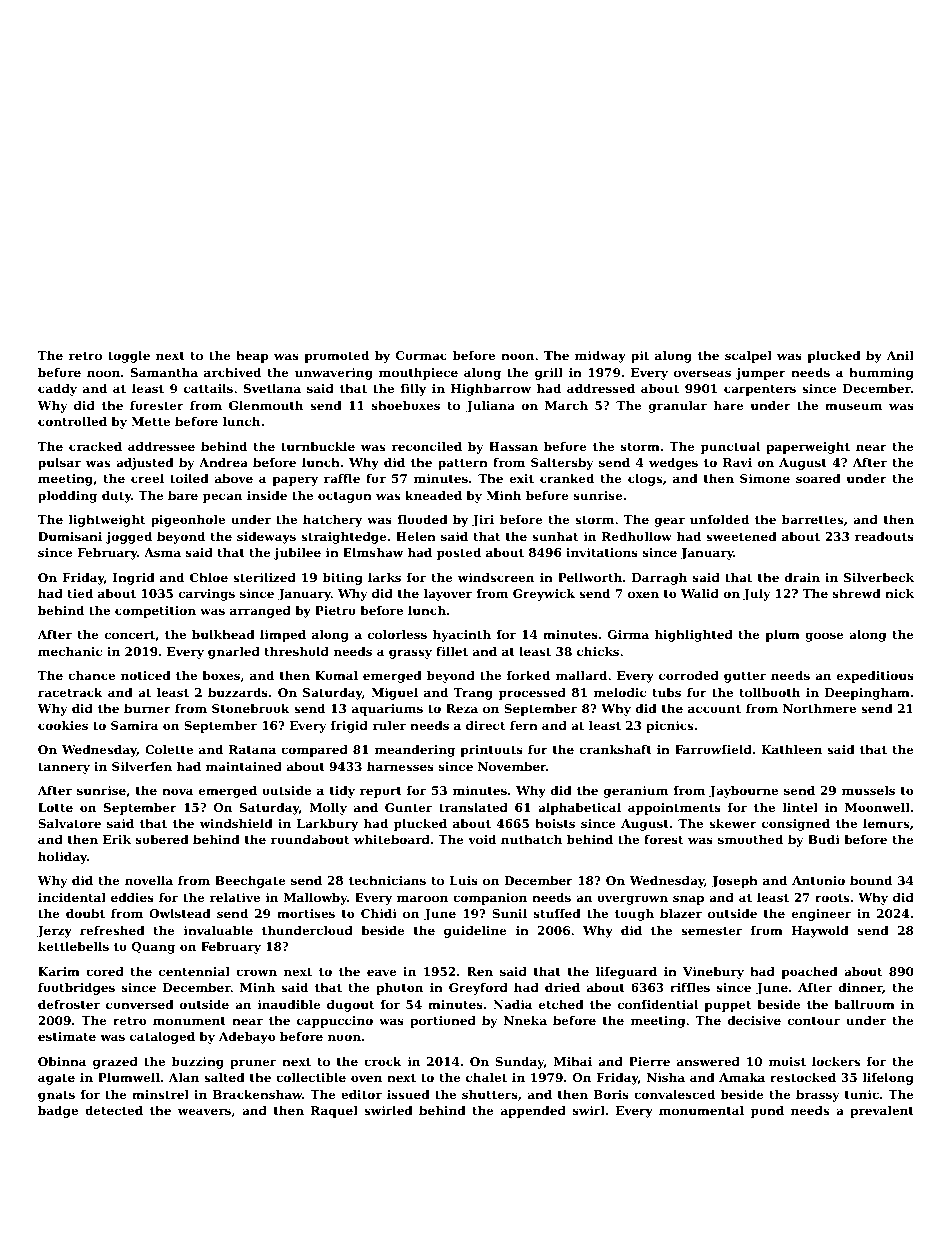 The height and width of the image is (1233, 952). I want to click on Anil, so click(900, 355).
